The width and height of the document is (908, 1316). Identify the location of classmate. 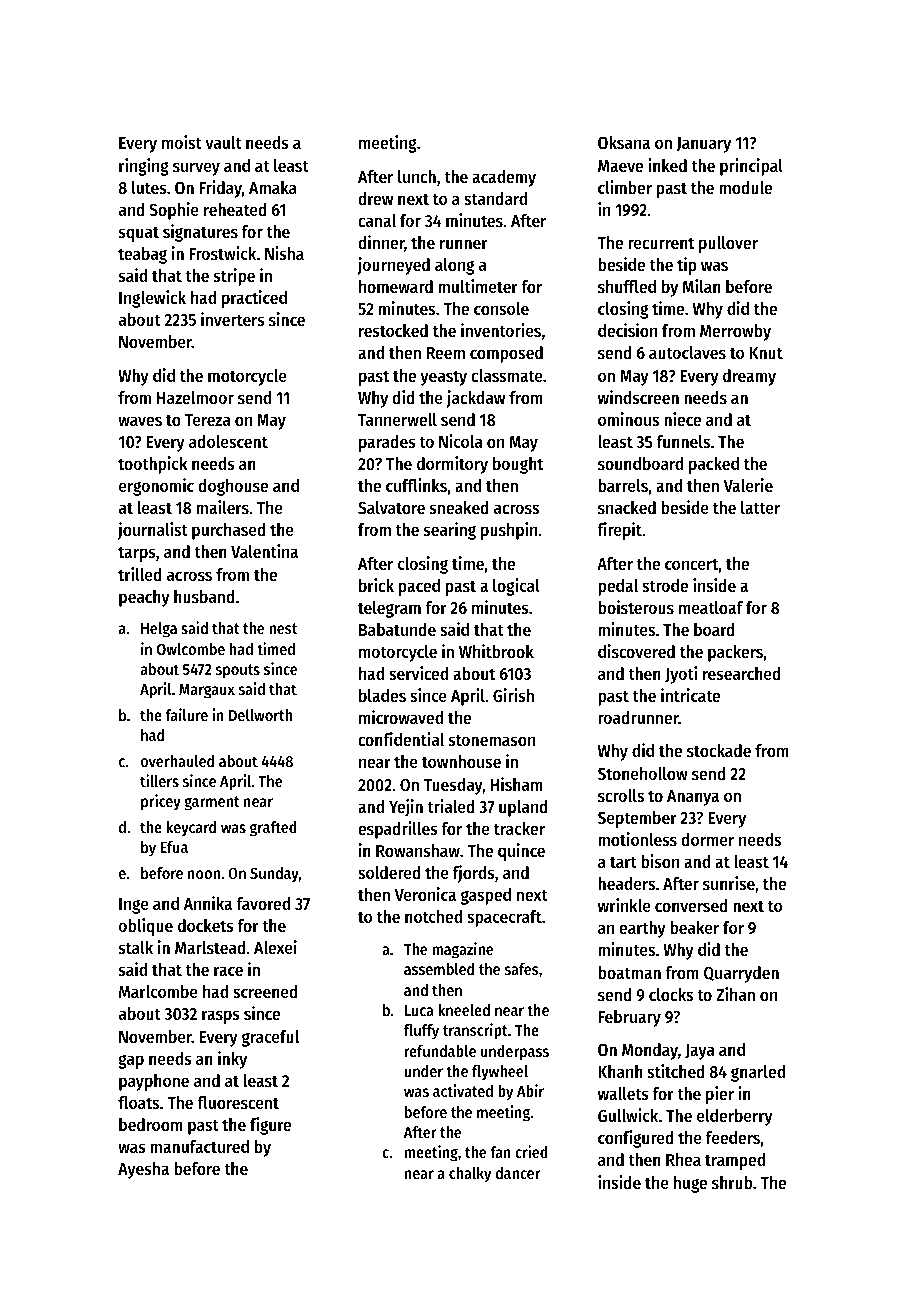
(507, 375).
